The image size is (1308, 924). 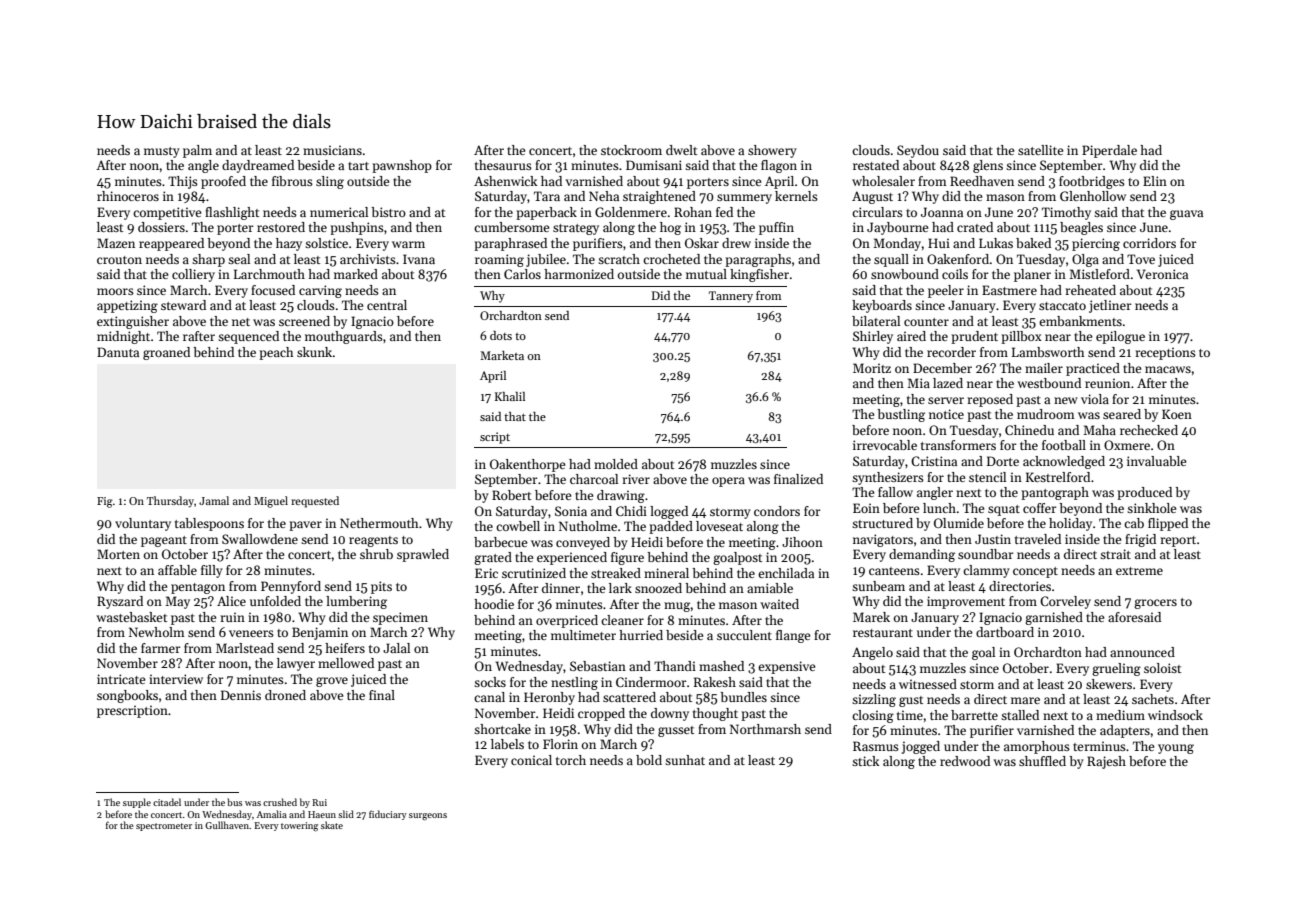 I want to click on gusset, so click(x=676, y=731).
